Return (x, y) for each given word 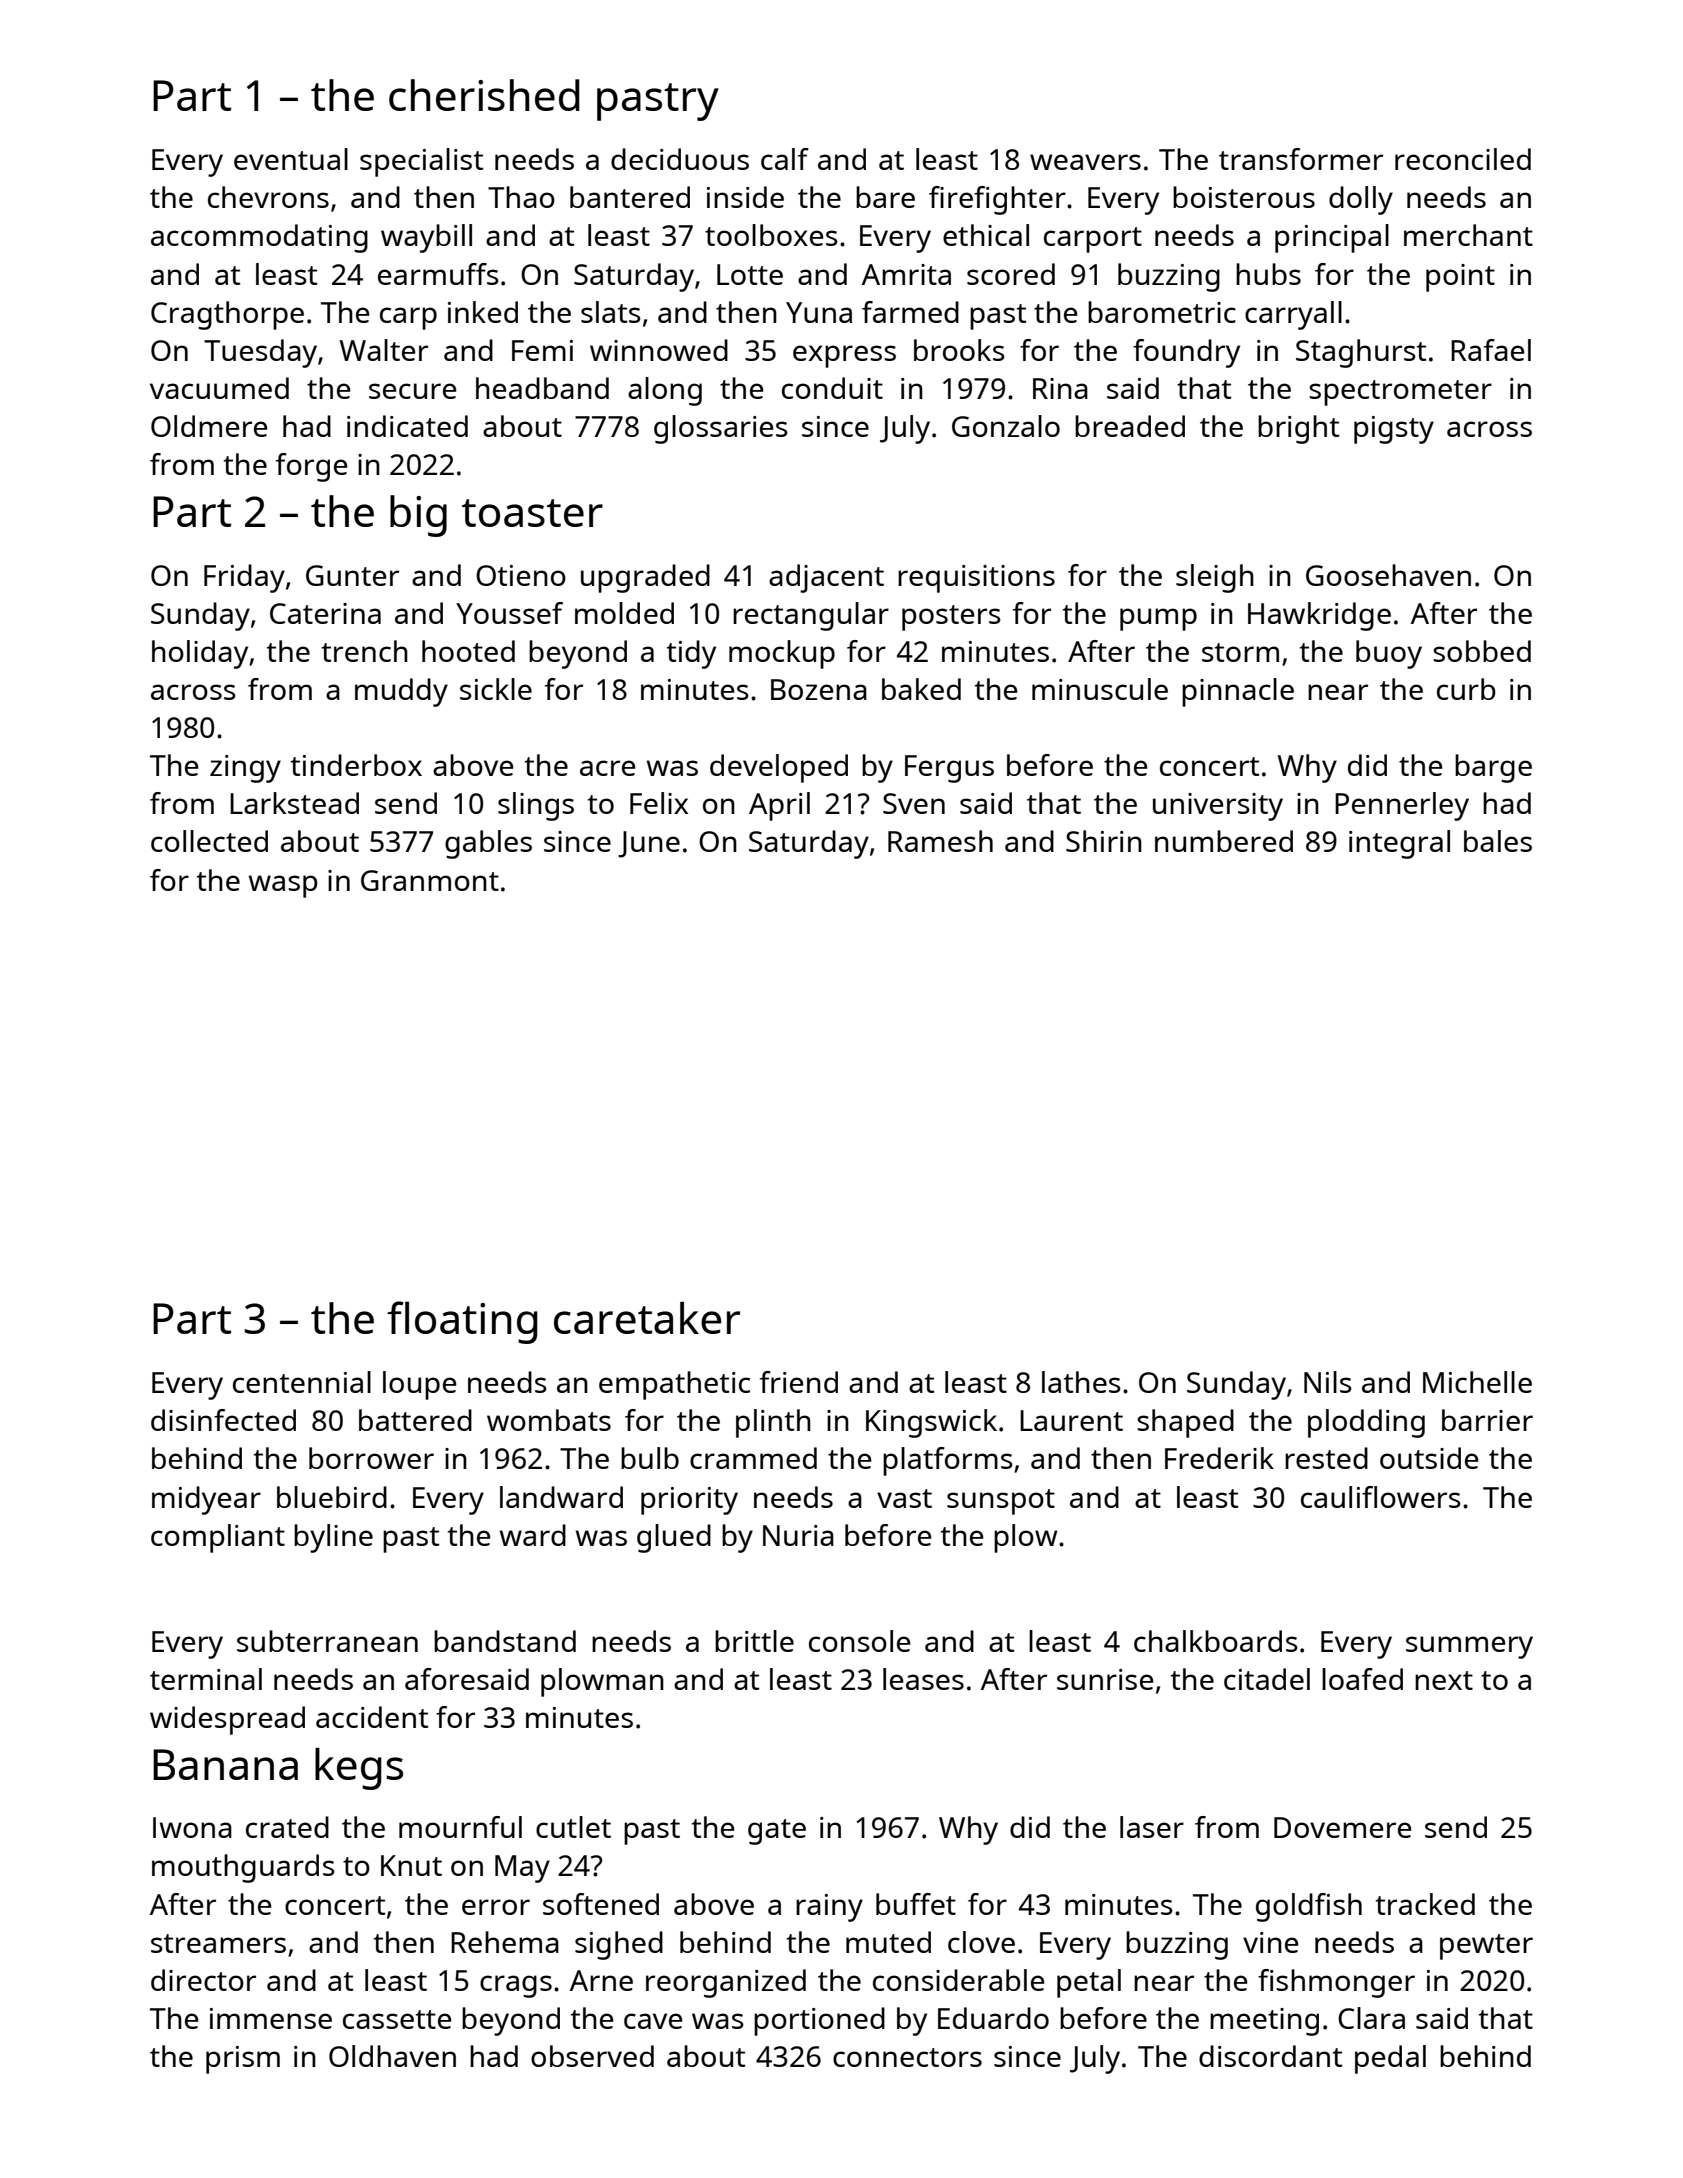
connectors (907, 2057)
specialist (421, 162)
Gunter (352, 575)
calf (785, 159)
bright (1298, 429)
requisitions (976, 579)
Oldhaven (392, 2056)
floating (462, 1322)
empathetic (674, 1385)
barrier (1487, 1420)
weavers (1085, 162)
